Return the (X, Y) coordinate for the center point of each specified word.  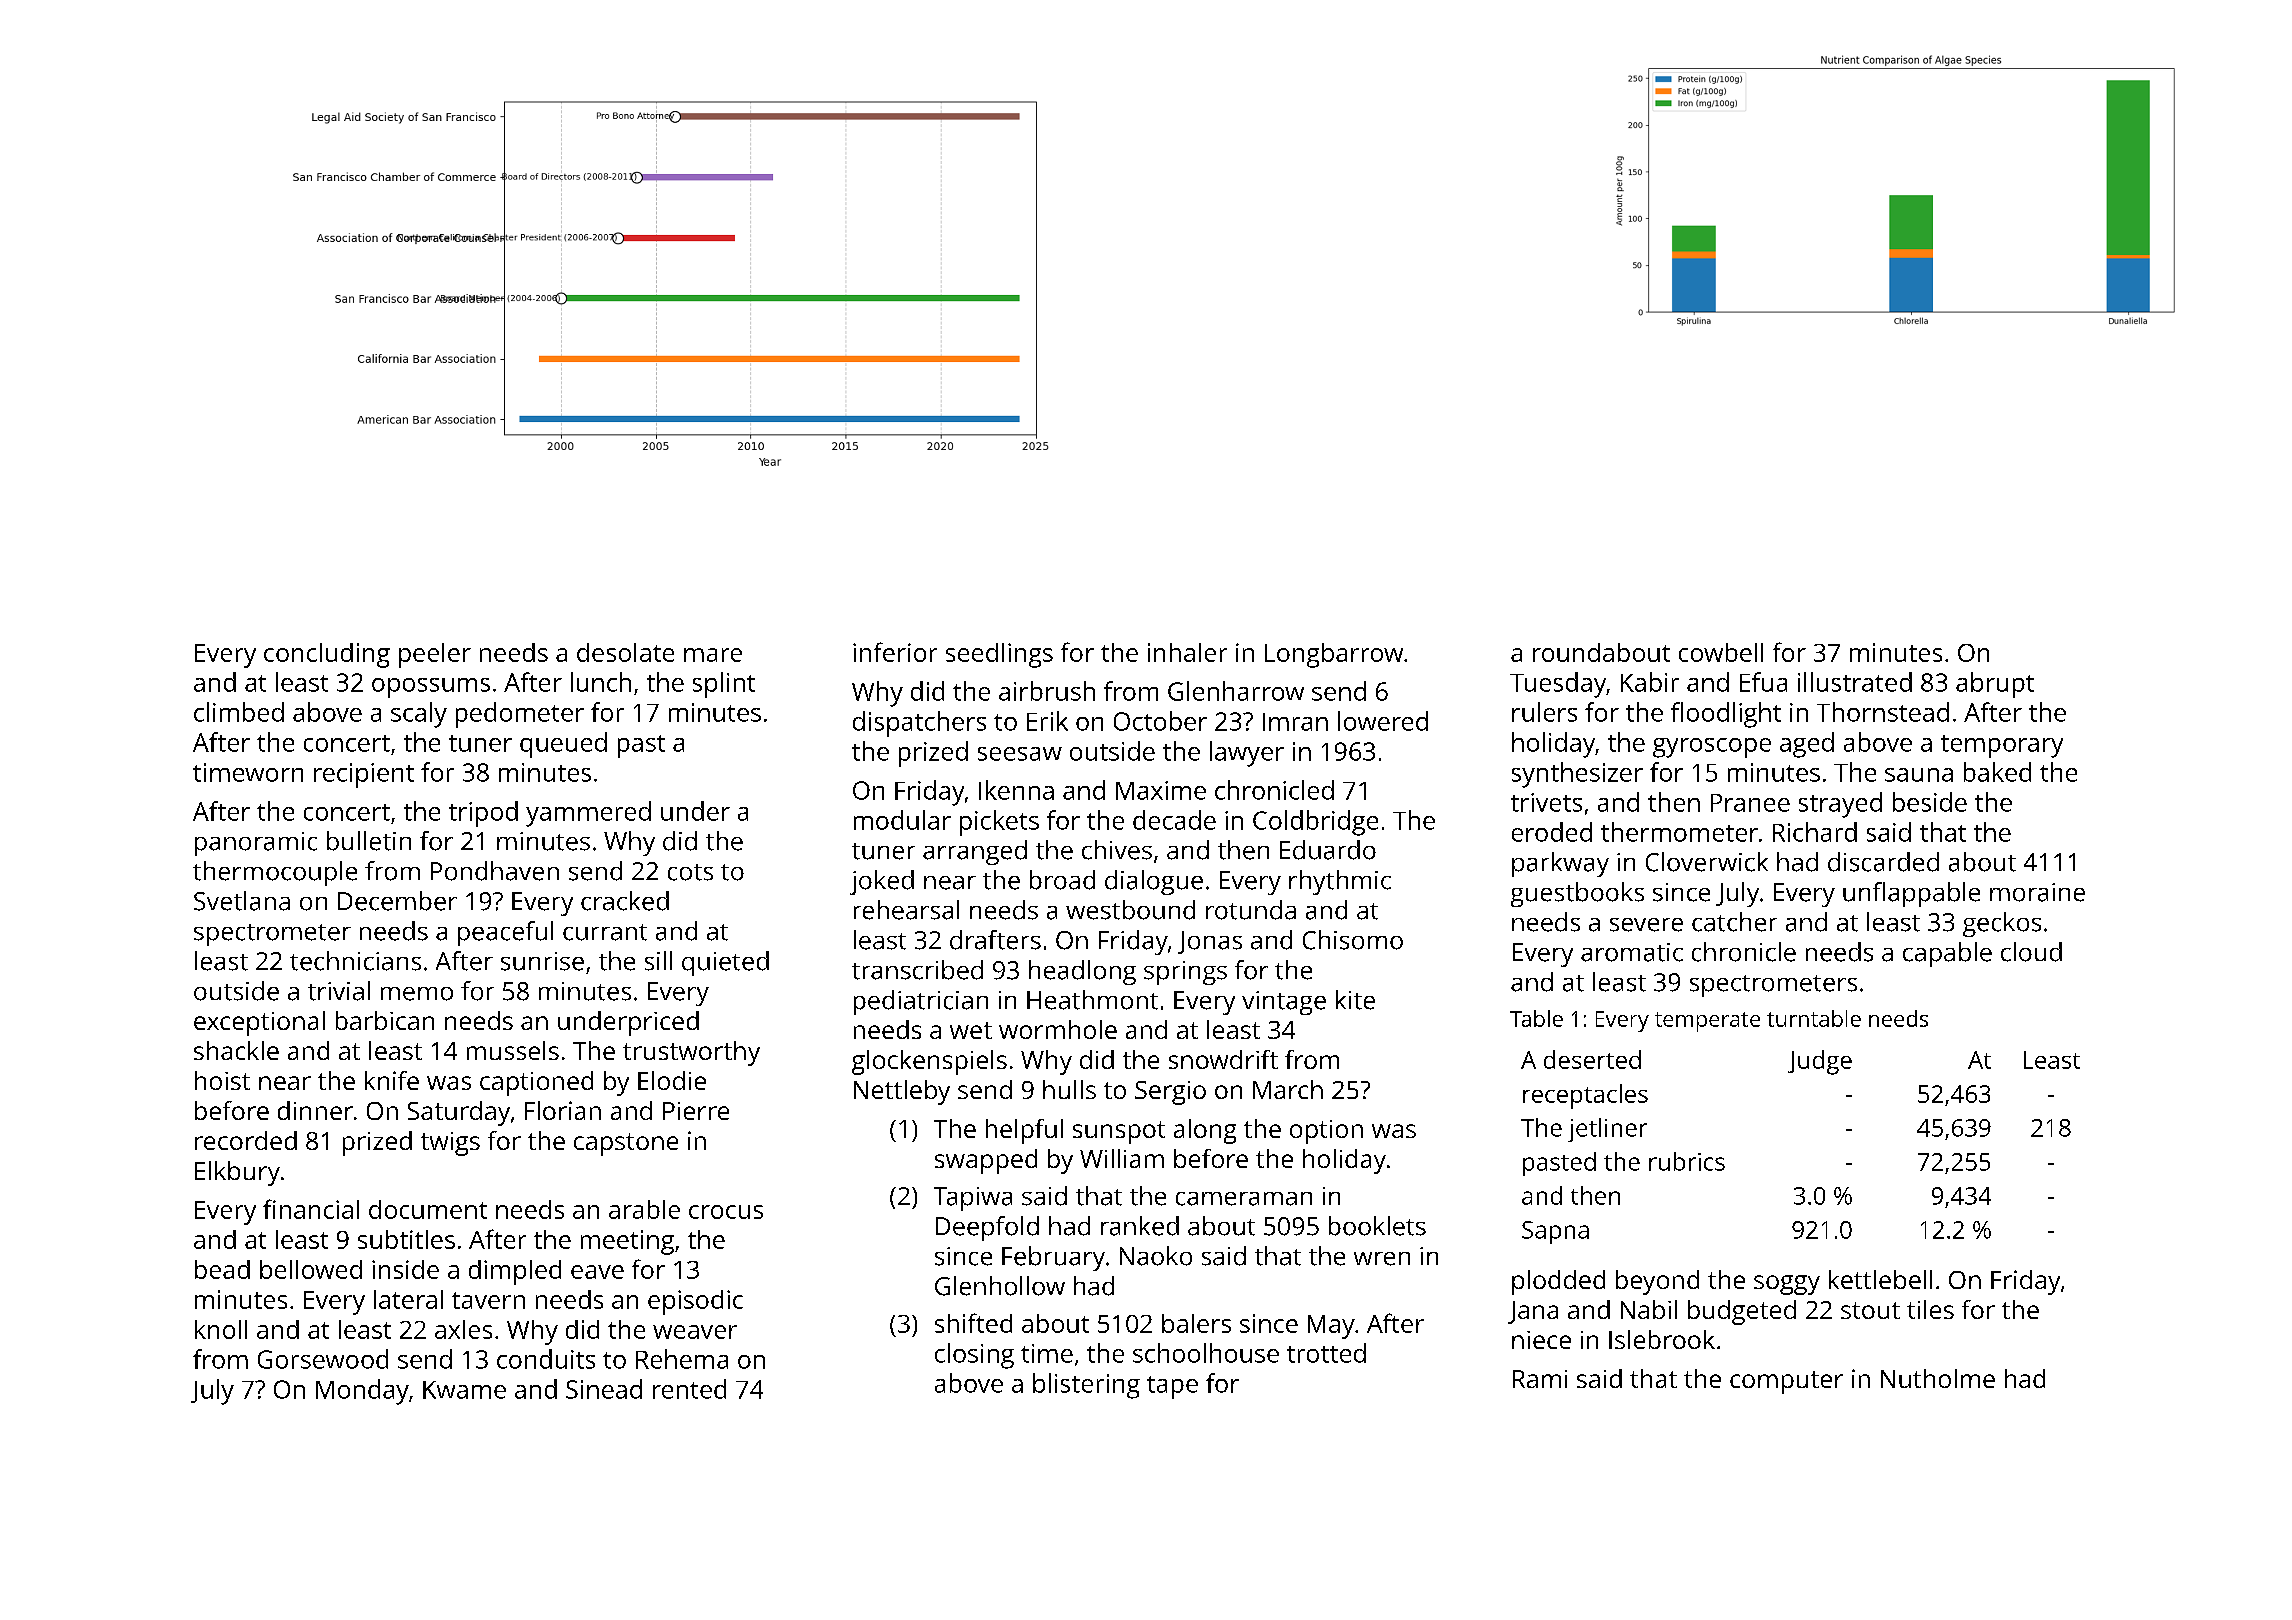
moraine (2037, 892)
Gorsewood (323, 1359)
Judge (1820, 1062)
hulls (1069, 1089)
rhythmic (1340, 882)
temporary (2002, 746)
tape (1172, 1387)
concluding (327, 655)
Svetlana (242, 901)
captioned (536, 1083)
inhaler (1187, 652)
